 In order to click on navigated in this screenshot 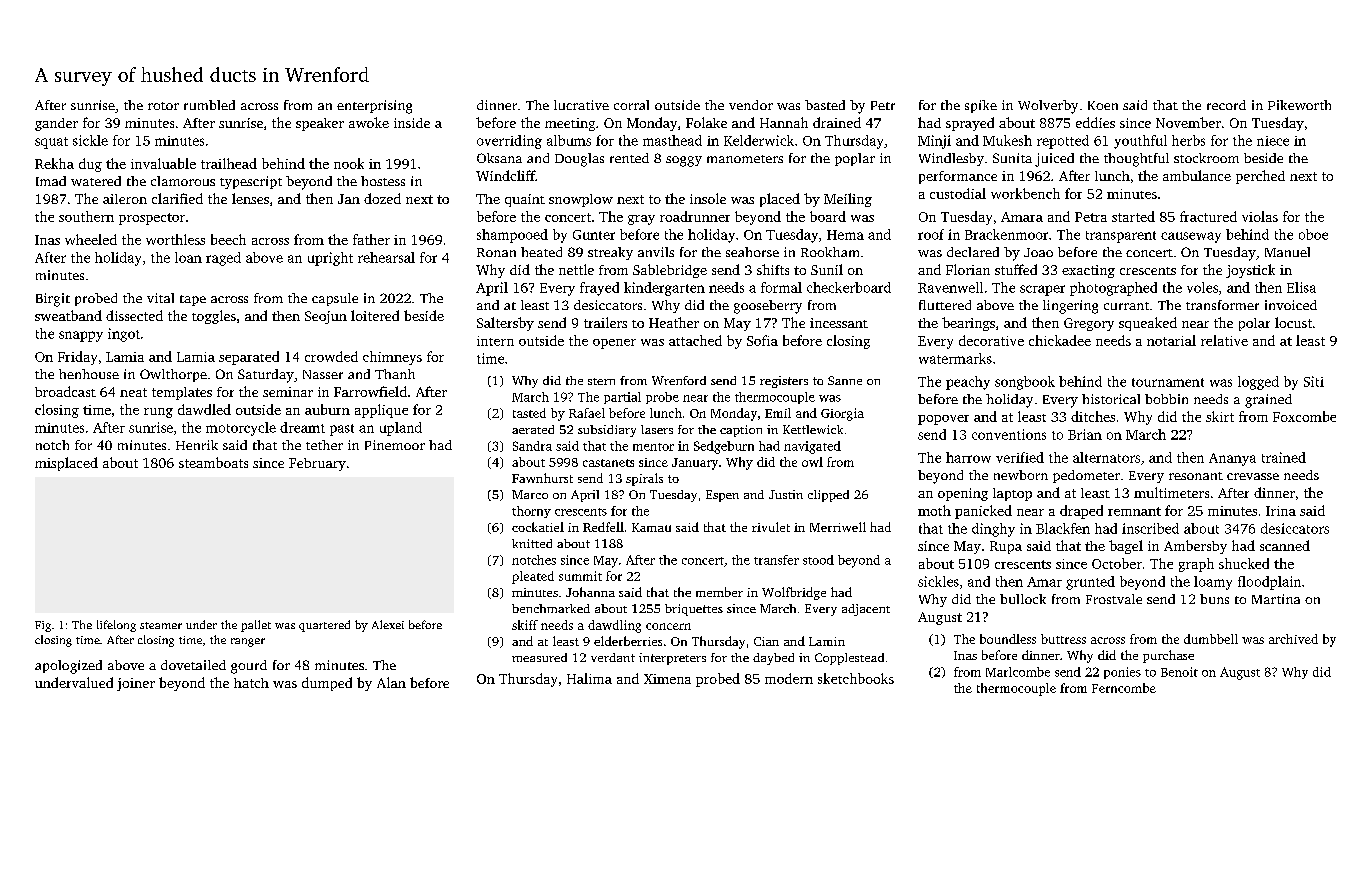, I will do `click(812, 447)`.
